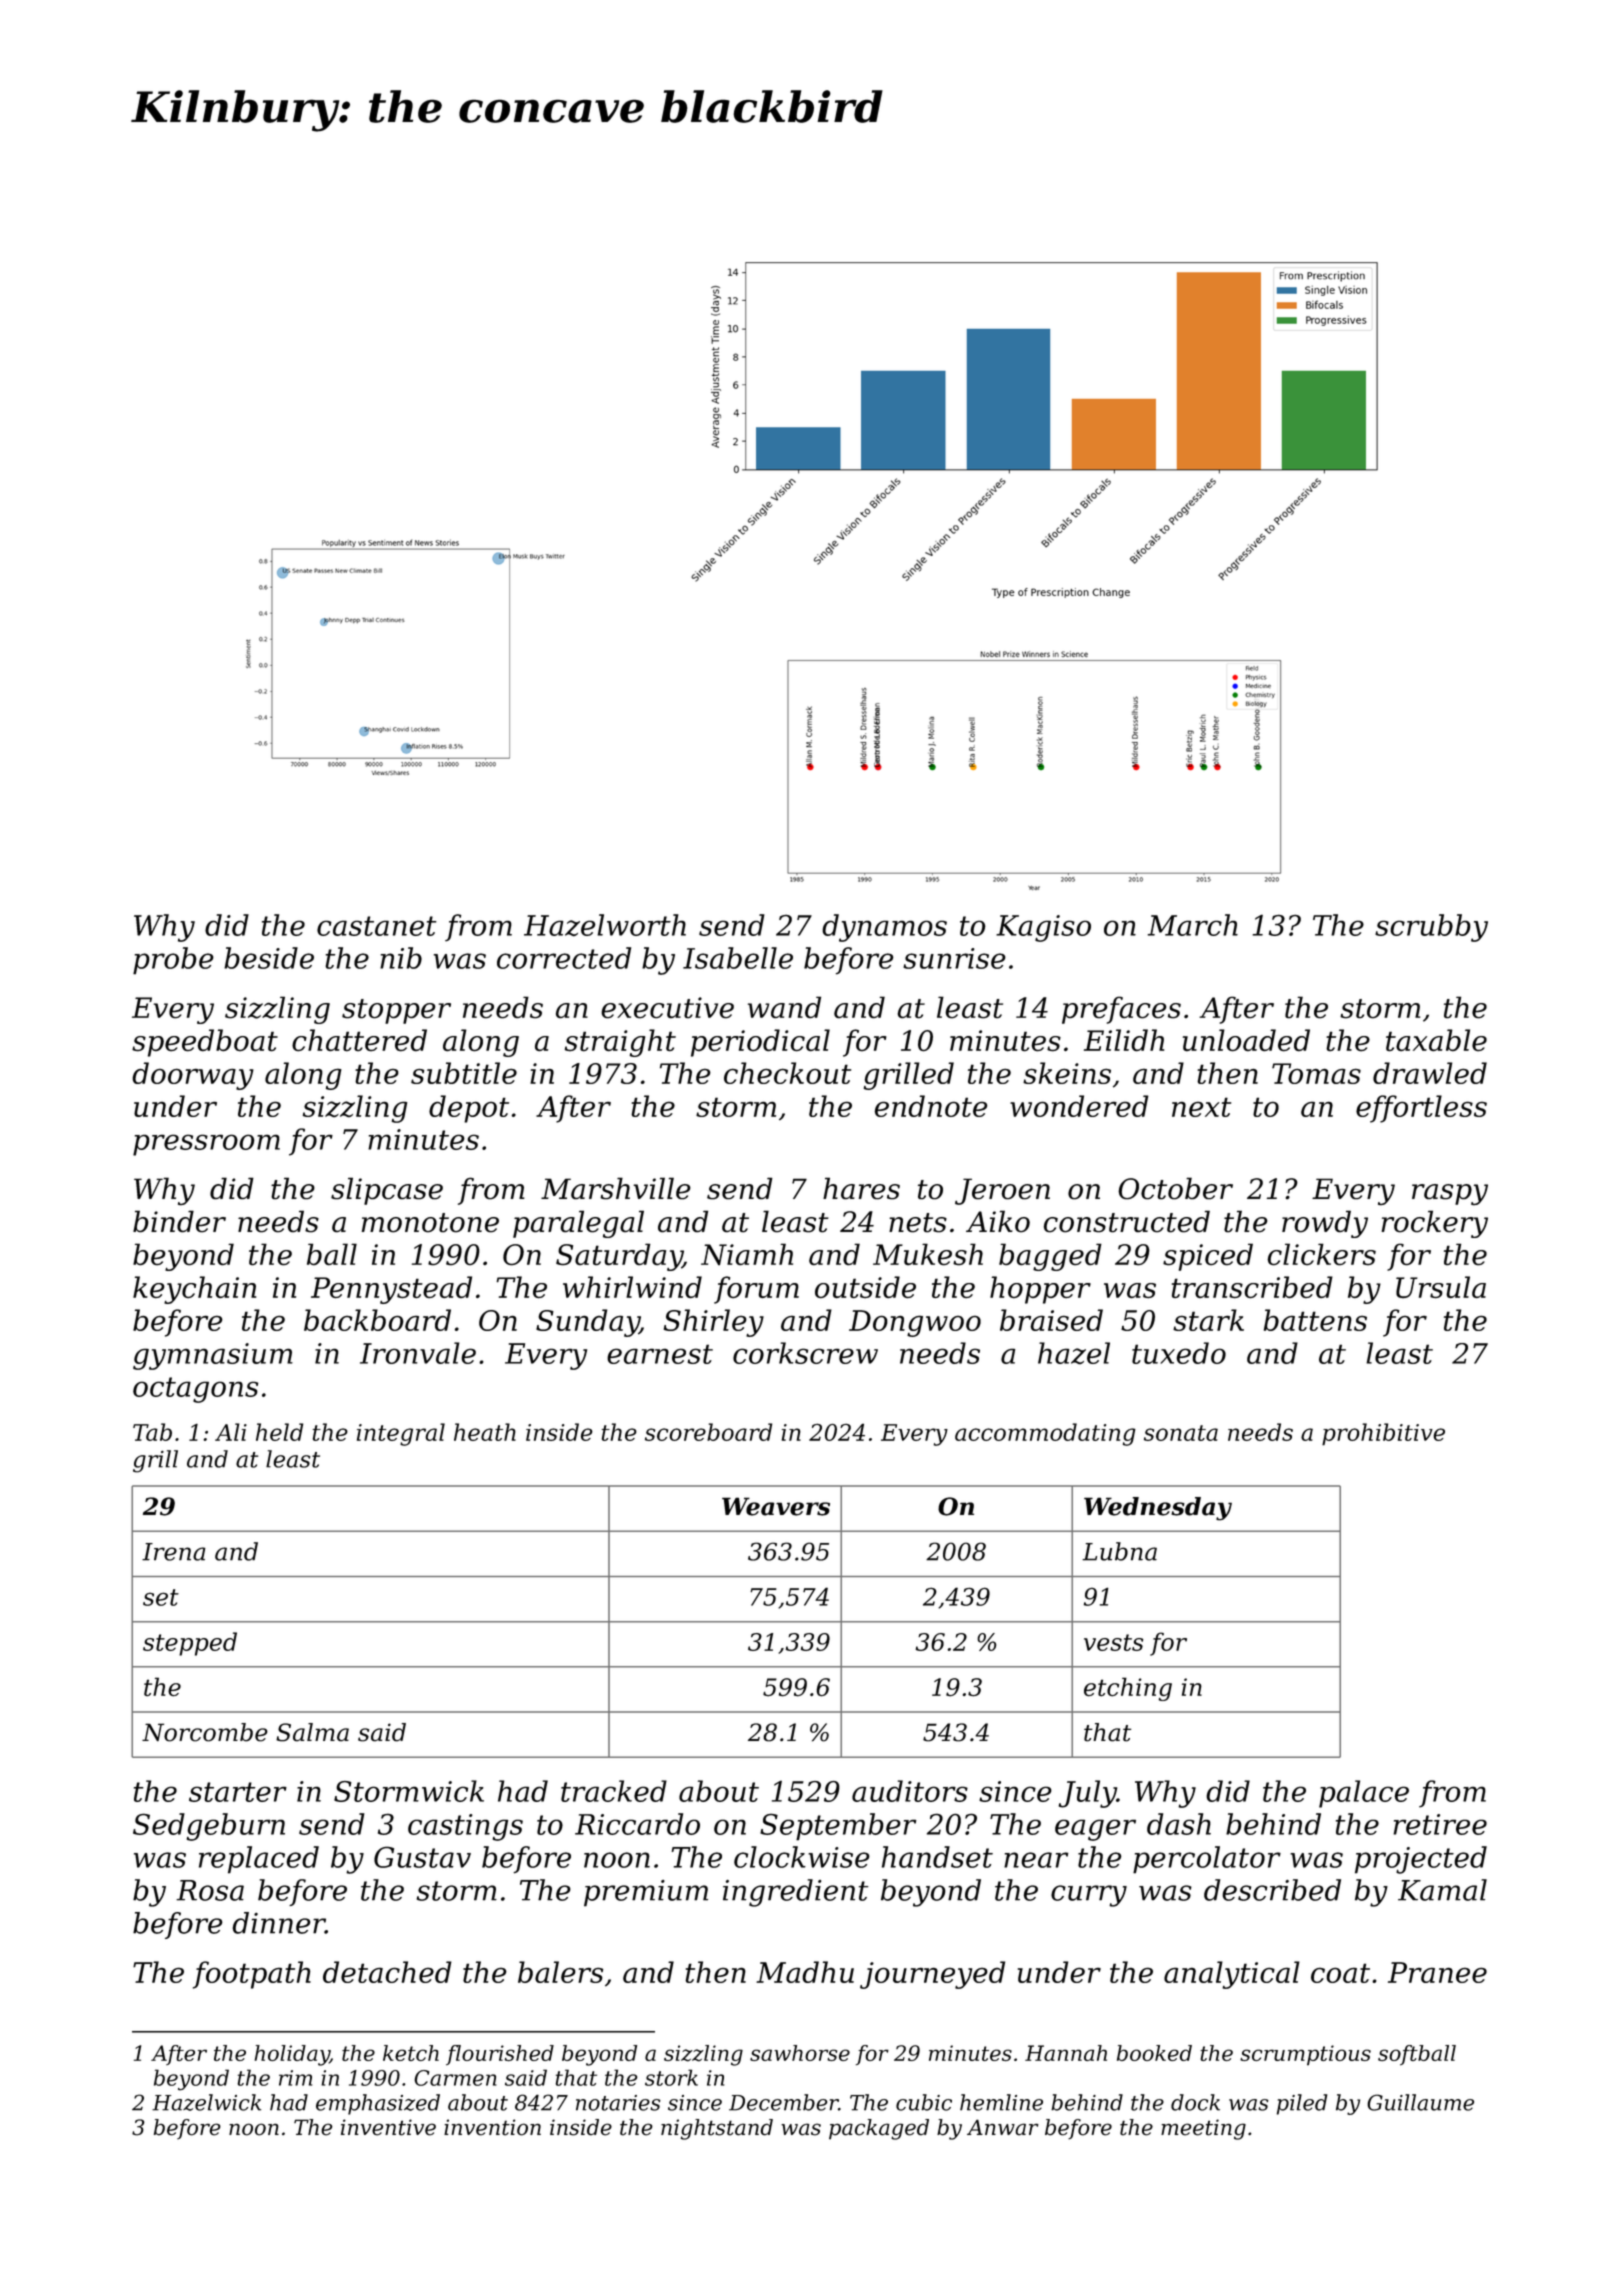 This screenshot has width=1620, height=2292. Describe the element at coordinates (714, 1323) in the screenshot. I see `Shirley` at that location.
